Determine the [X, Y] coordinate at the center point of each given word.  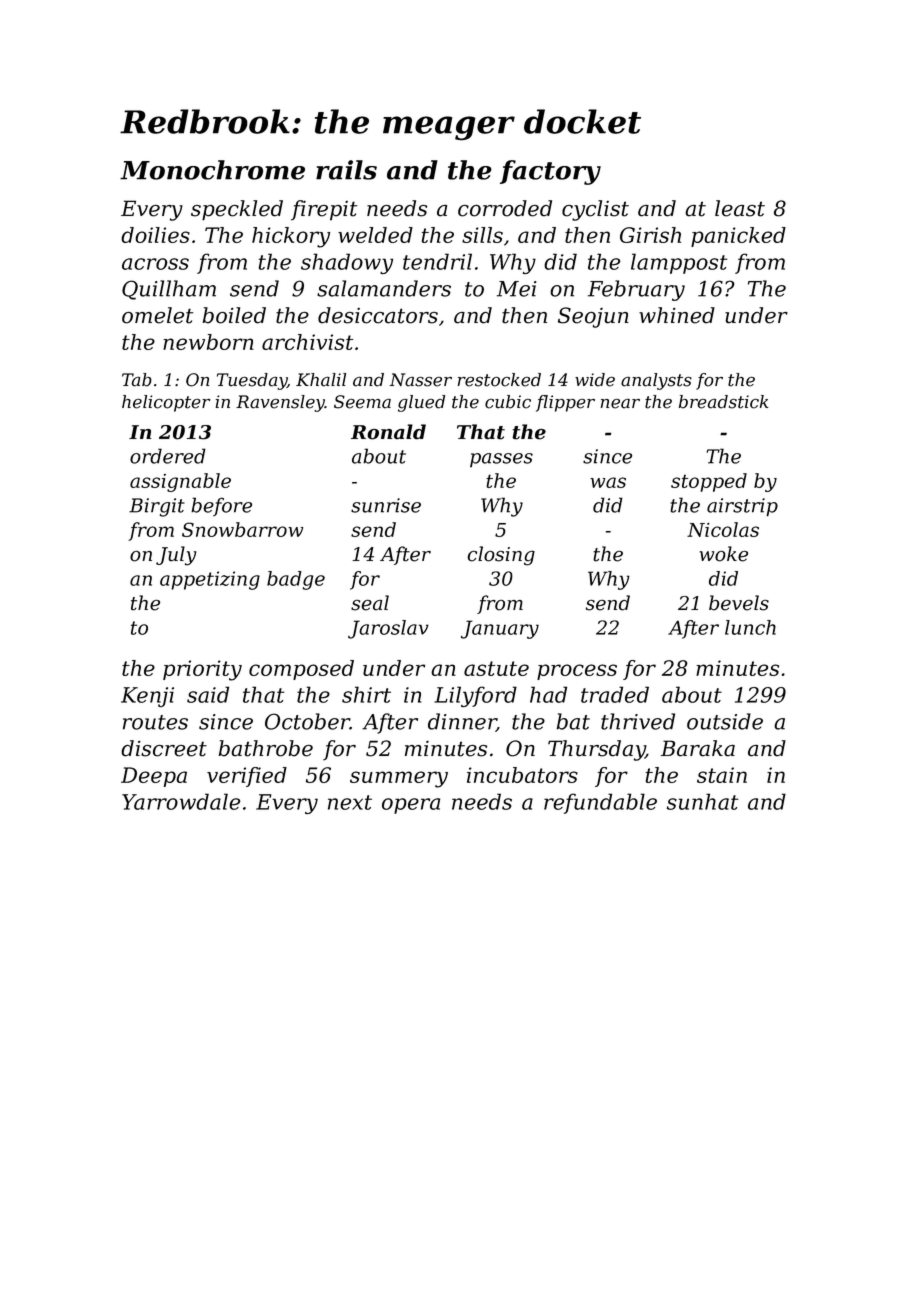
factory [550, 172]
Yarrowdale [181, 801]
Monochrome [212, 170]
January [500, 629]
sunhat [702, 801]
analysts [656, 381]
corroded [505, 208]
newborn [208, 342]
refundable [600, 803]
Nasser [421, 380]
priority [202, 670]
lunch [750, 627]
